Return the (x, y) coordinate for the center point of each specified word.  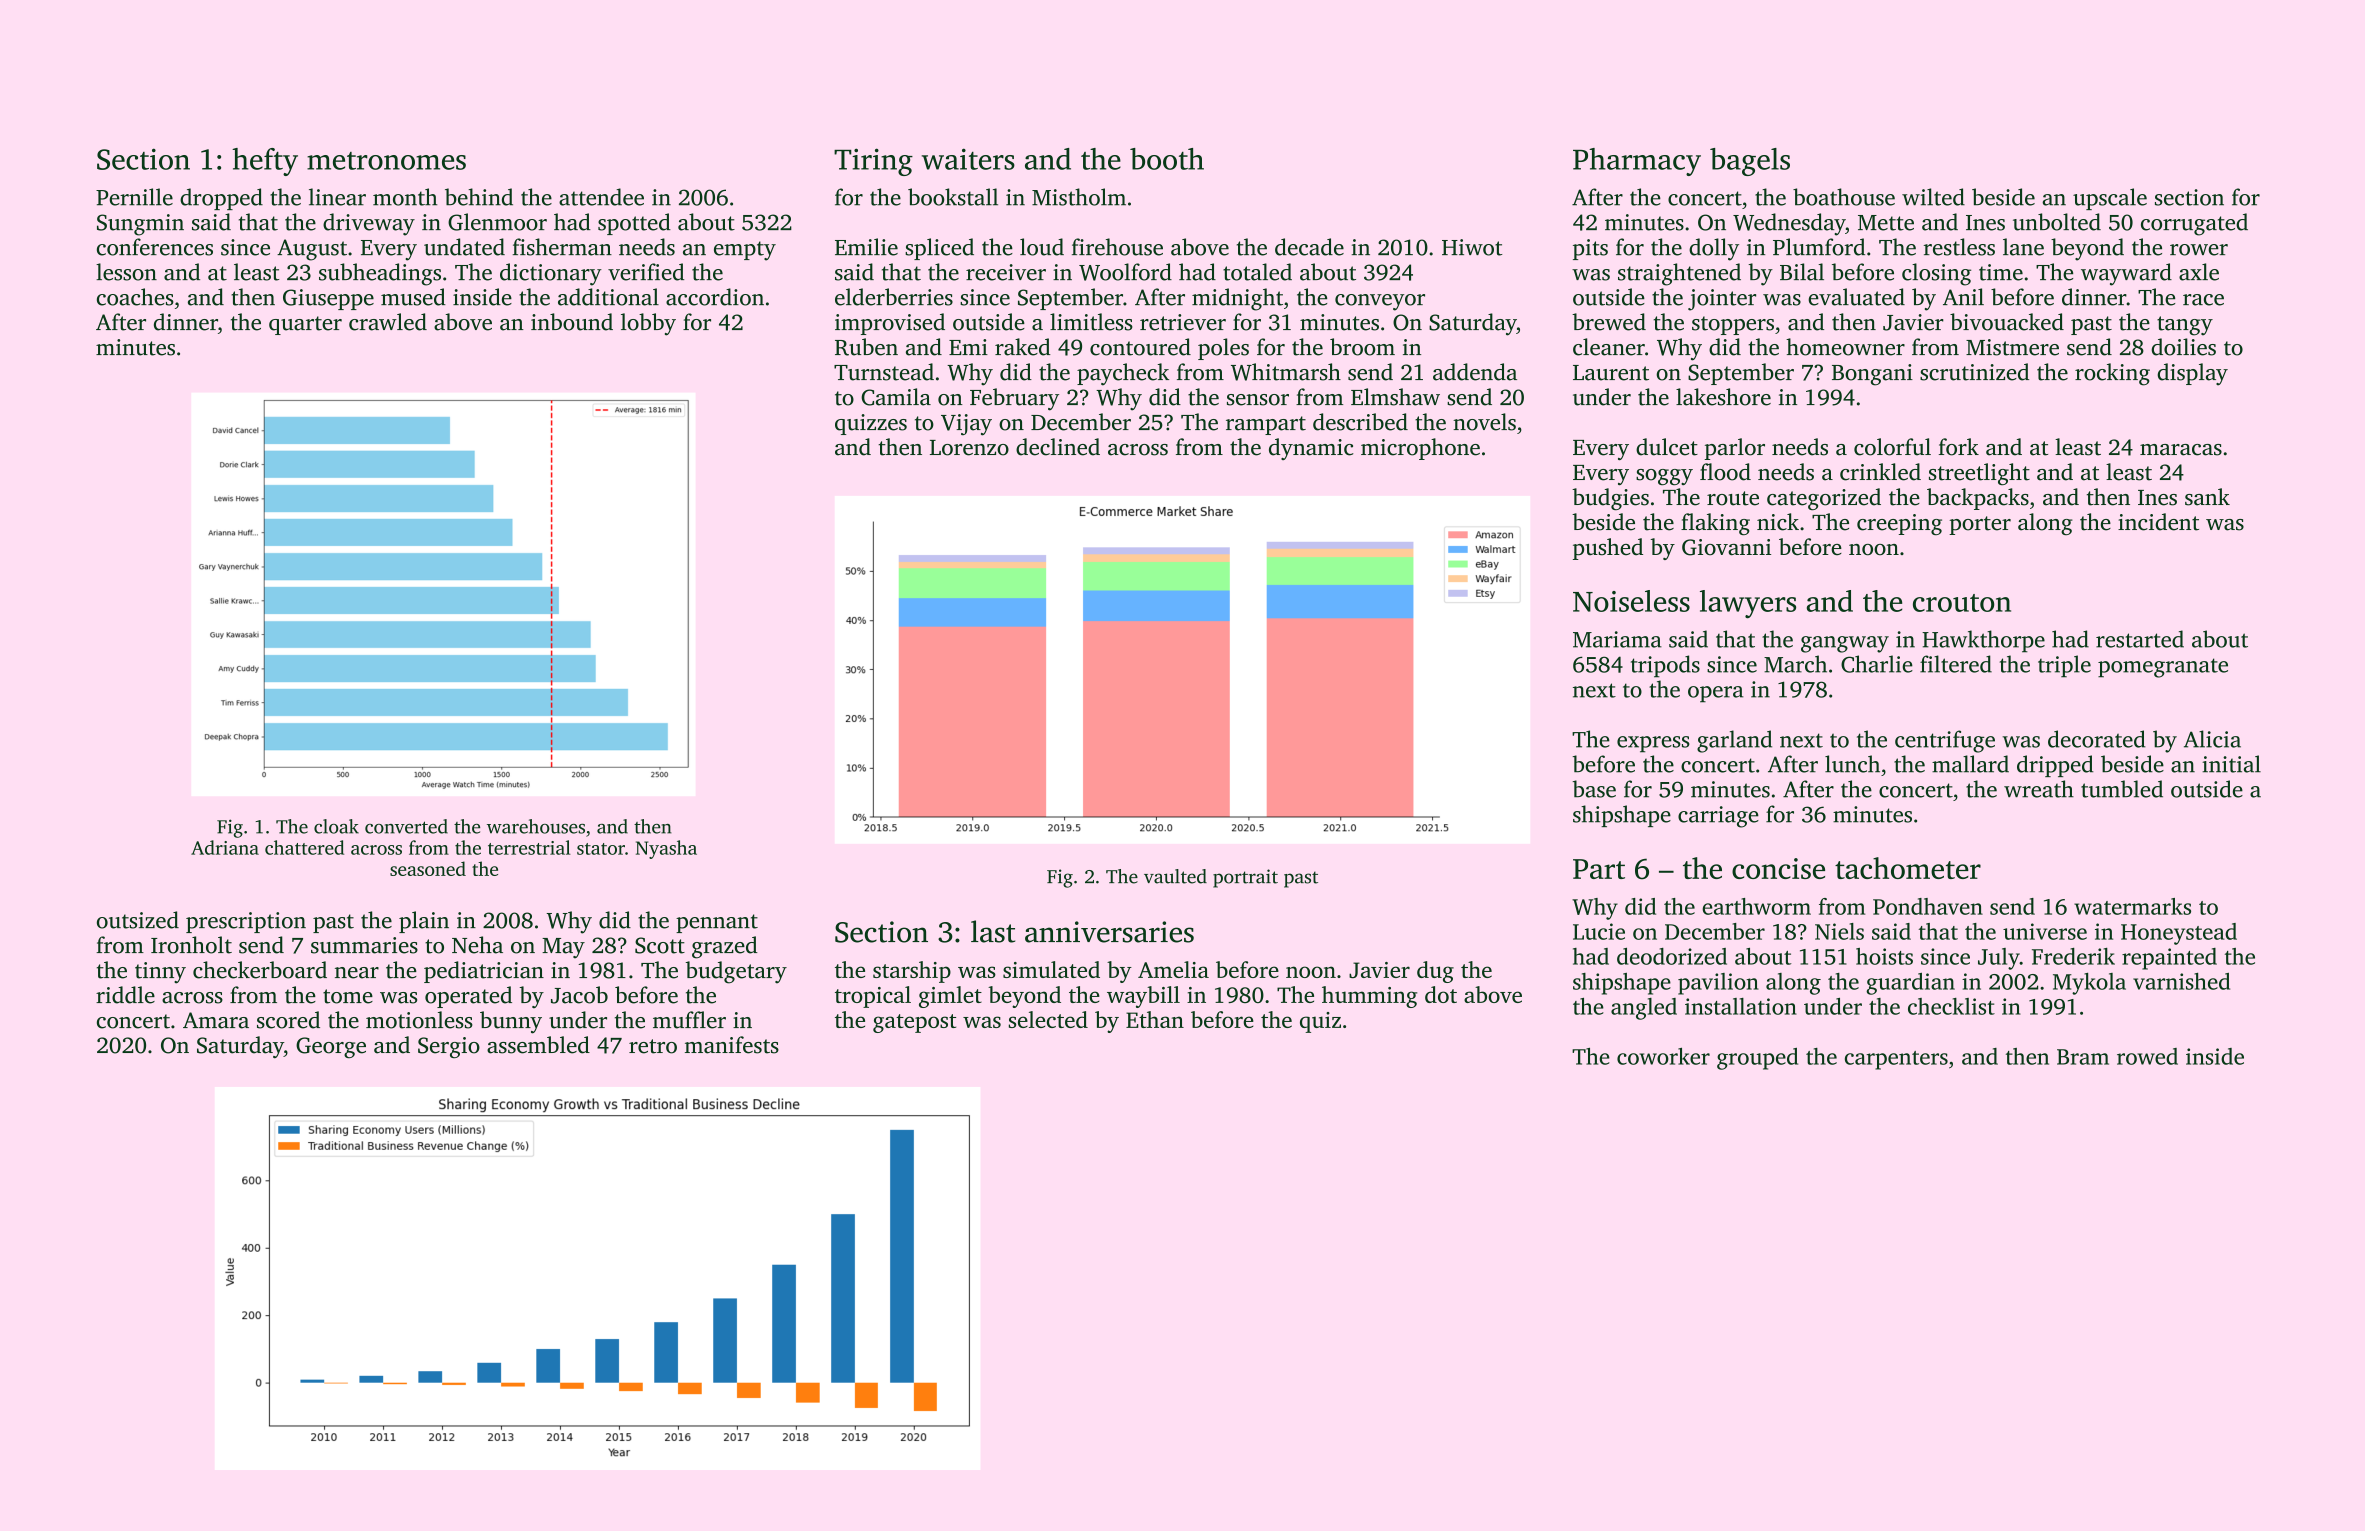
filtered (1956, 664)
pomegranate (2163, 668)
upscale (2110, 199)
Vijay (966, 425)
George (331, 1047)
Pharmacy (1637, 162)
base (1594, 789)
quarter (305, 325)
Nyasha (666, 849)
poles (1223, 349)
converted (406, 826)
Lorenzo (969, 448)
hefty (265, 162)
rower (2199, 250)
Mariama (1617, 639)
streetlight (1979, 474)
